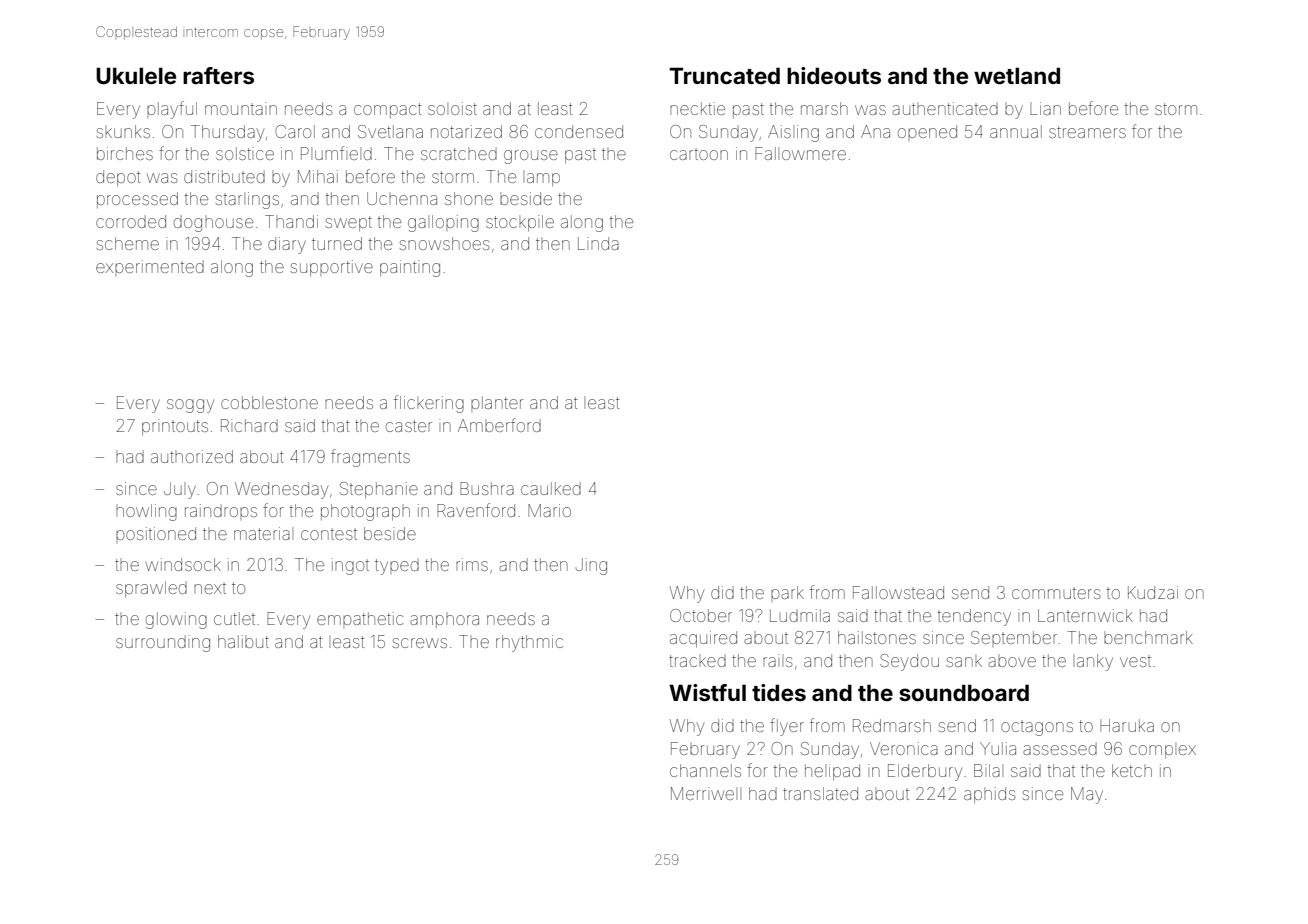 This image has height=924, width=1308. I want to click on tracked, so click(697, 660).
